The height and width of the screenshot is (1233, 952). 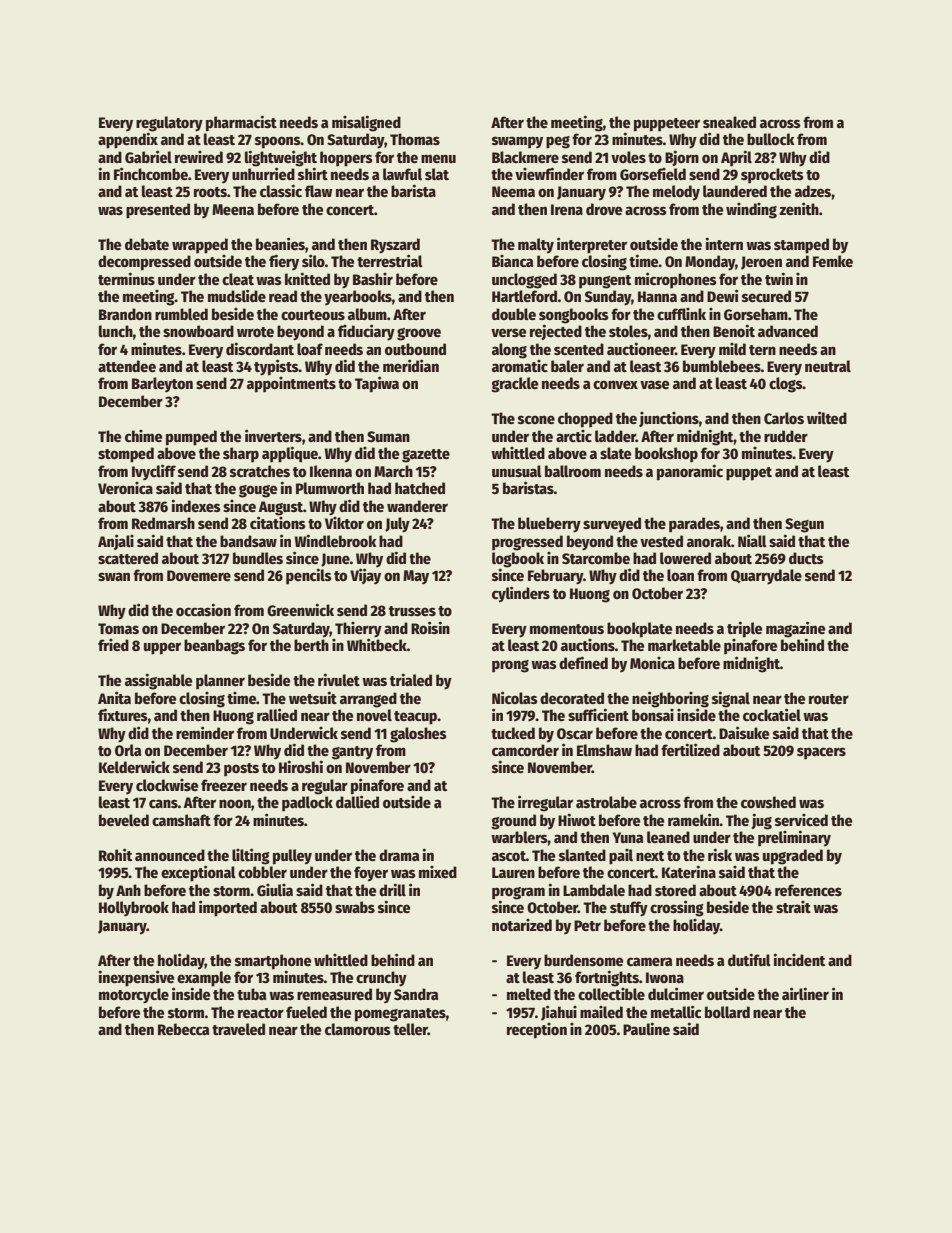 What do you see at coordinates (722, 366) in the screenshot?
I see `bumblebees` at bounding box center [722, 366].
